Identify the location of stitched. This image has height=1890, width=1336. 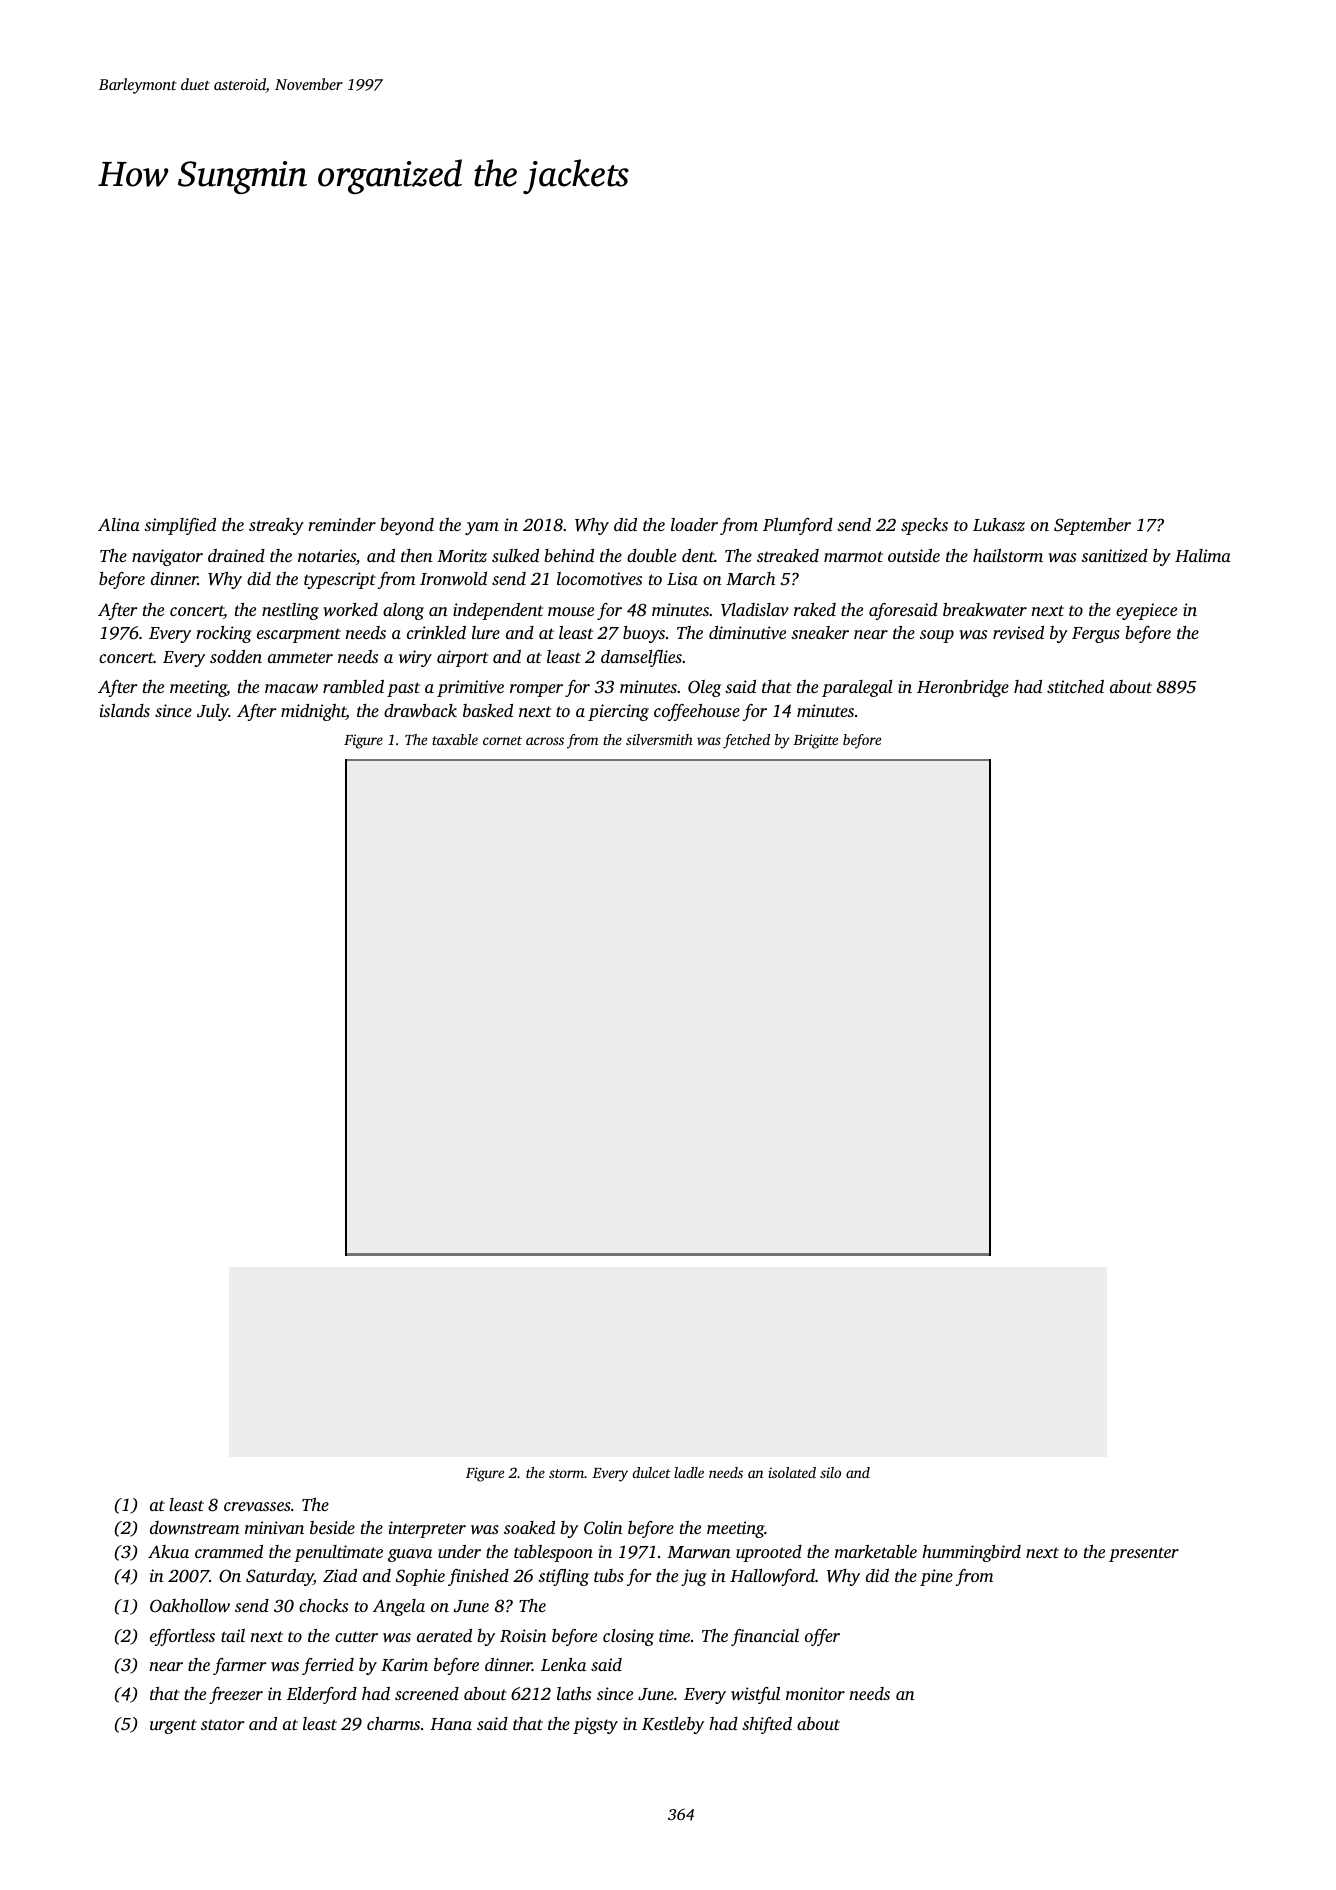
(1075, 686).
